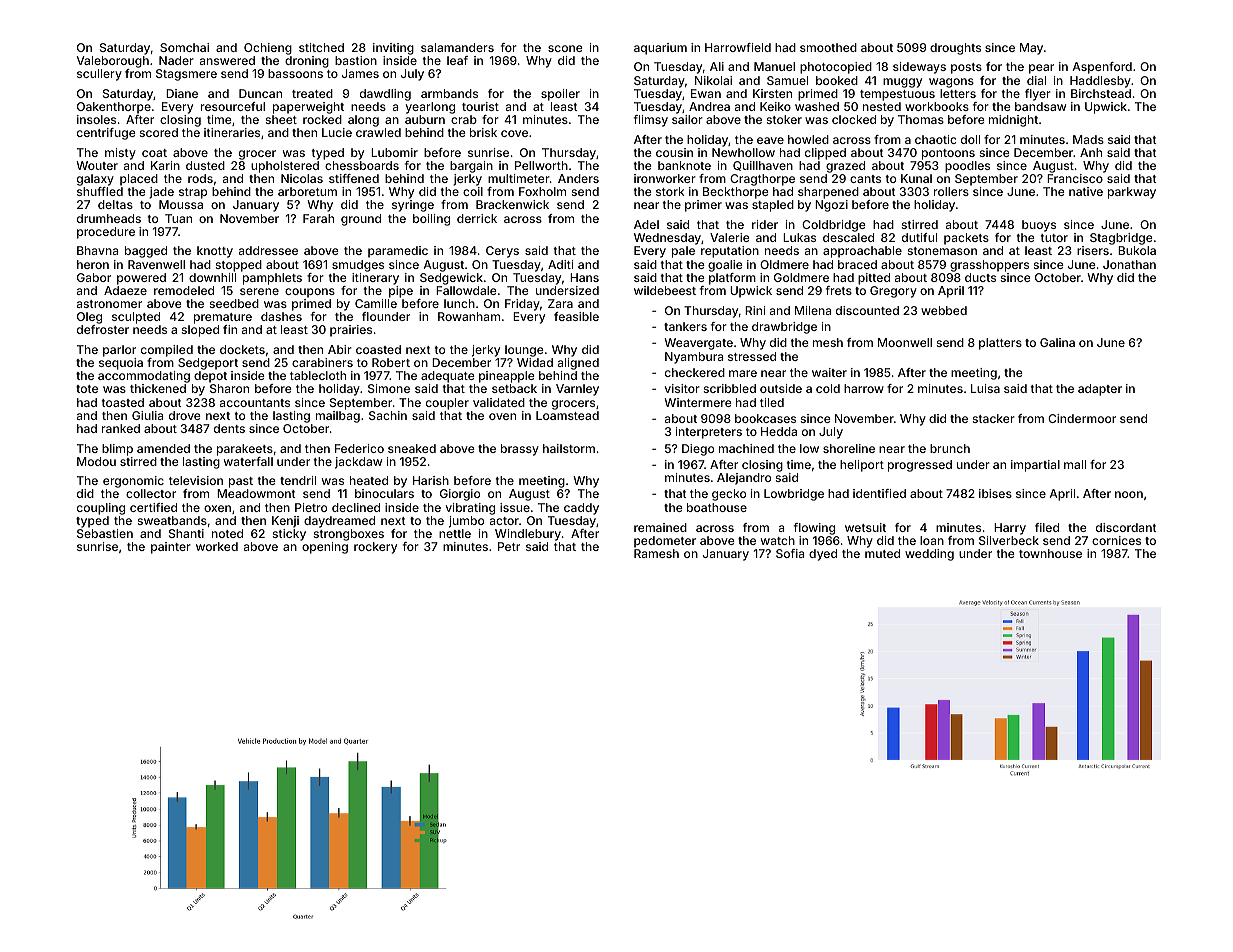 The width and height of the document is (1233, 952). What do you see at coordinates (665, 290) in the document?
I see `wildebeest` at bounding box center [665, 290].
